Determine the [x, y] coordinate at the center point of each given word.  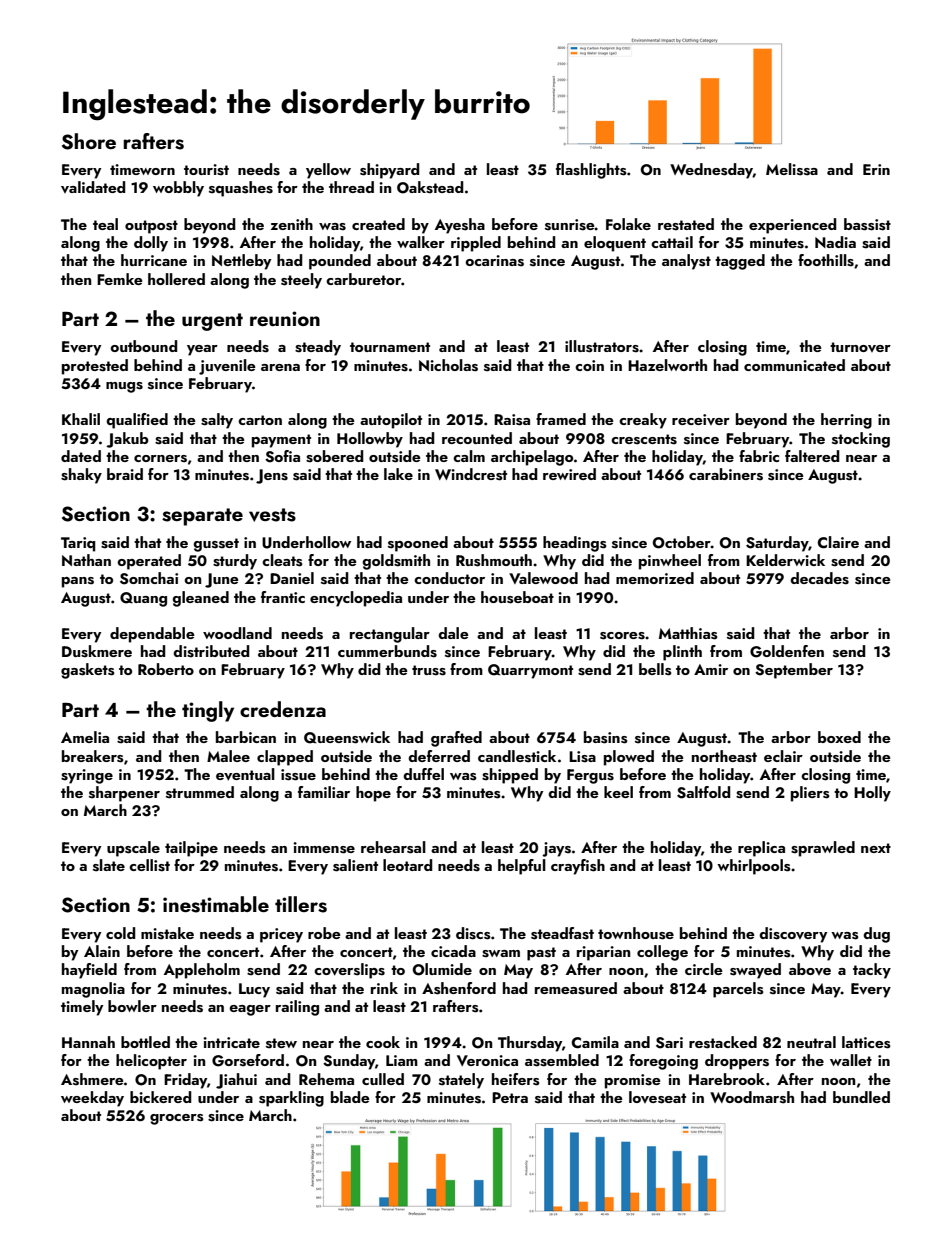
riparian [603, 953]
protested [95, 367]
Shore [89, 141]
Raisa [512, 420]
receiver [701, 419]
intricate [231, 1042]
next [876, 848]
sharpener [124, 794]
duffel [423, 774]
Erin [876, 169]
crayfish [578, 867]
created [378, 224]
